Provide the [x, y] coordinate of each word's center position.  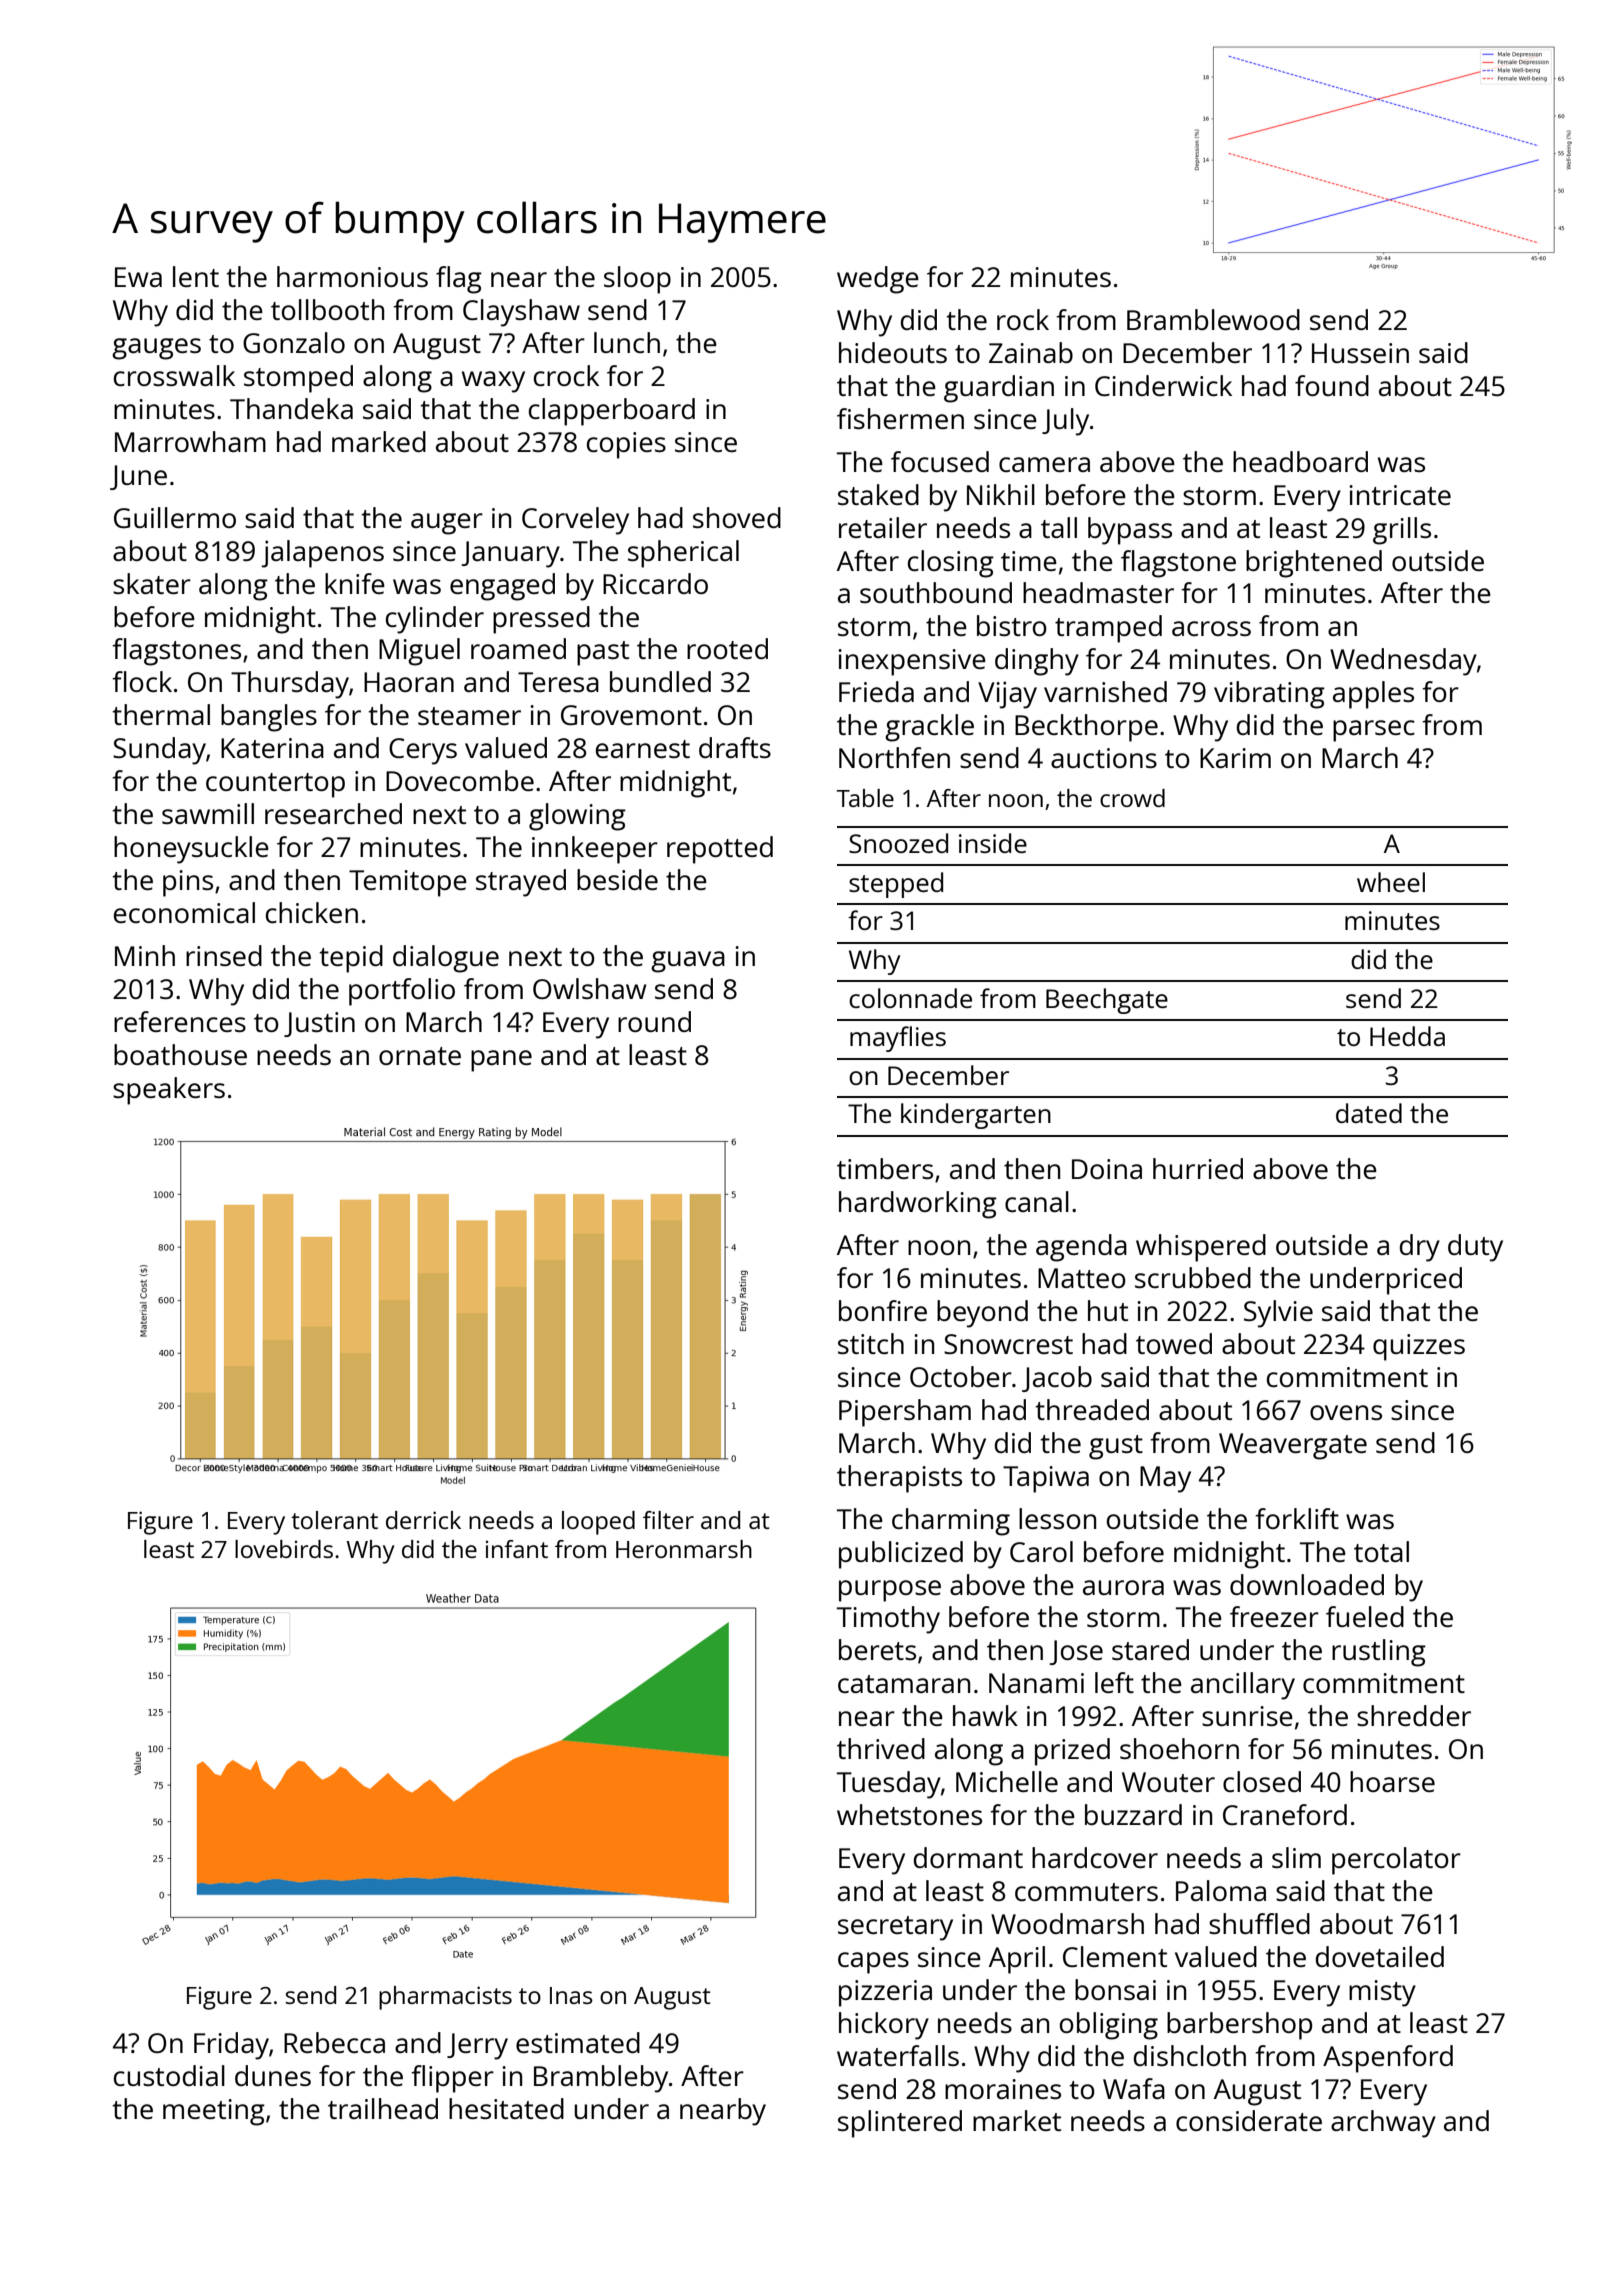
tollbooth [327, 309]
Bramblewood [1213, 319]
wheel [1391, 882]
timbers [885, 1168]
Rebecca [334, 2042]
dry [1420, 1248]
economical [184, 912]
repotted [720, 850]
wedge [878, 280]
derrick [423, 1520]
